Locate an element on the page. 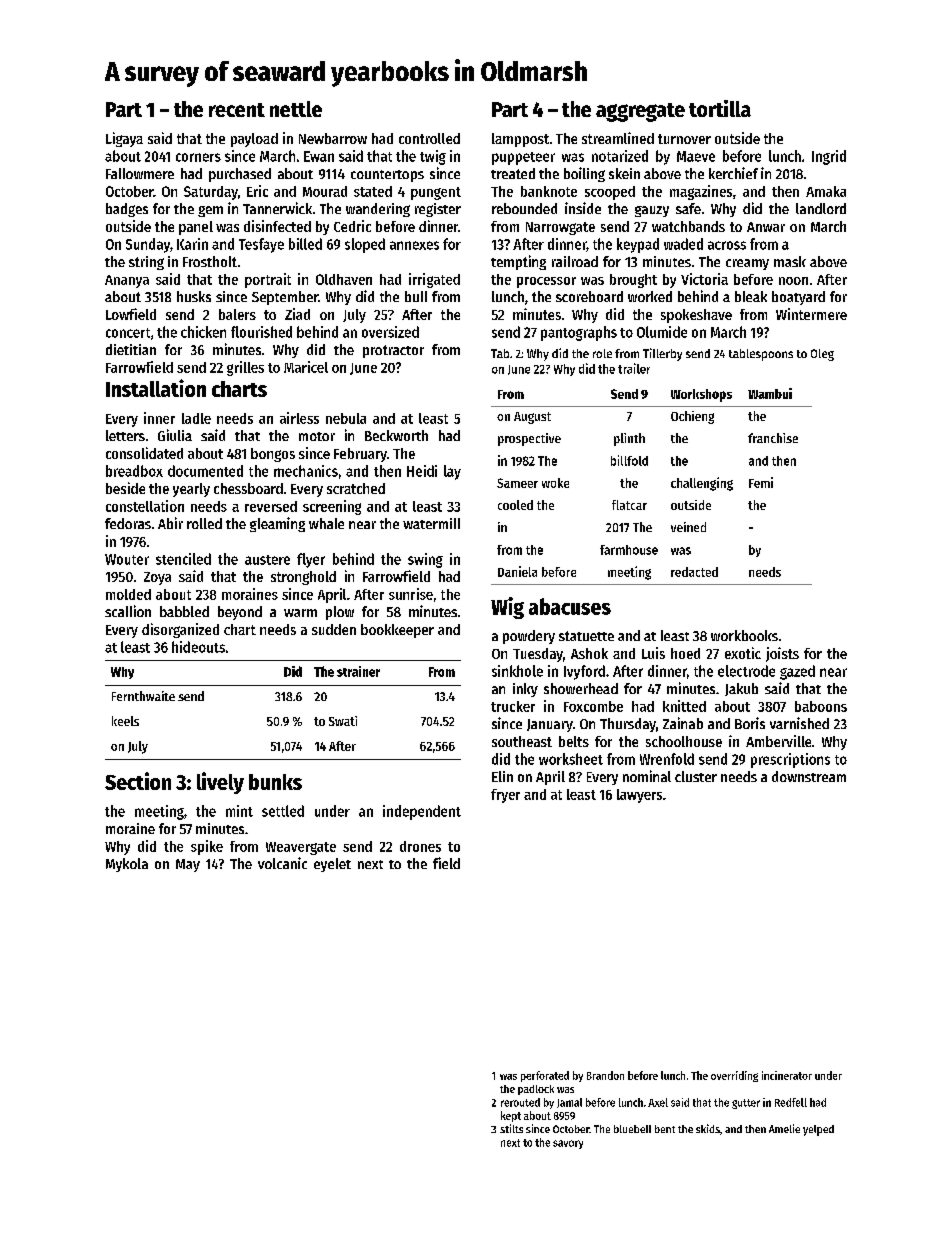 The height and width of the image is (1233, 952). Workshops is located at coordinates (701, 395).
